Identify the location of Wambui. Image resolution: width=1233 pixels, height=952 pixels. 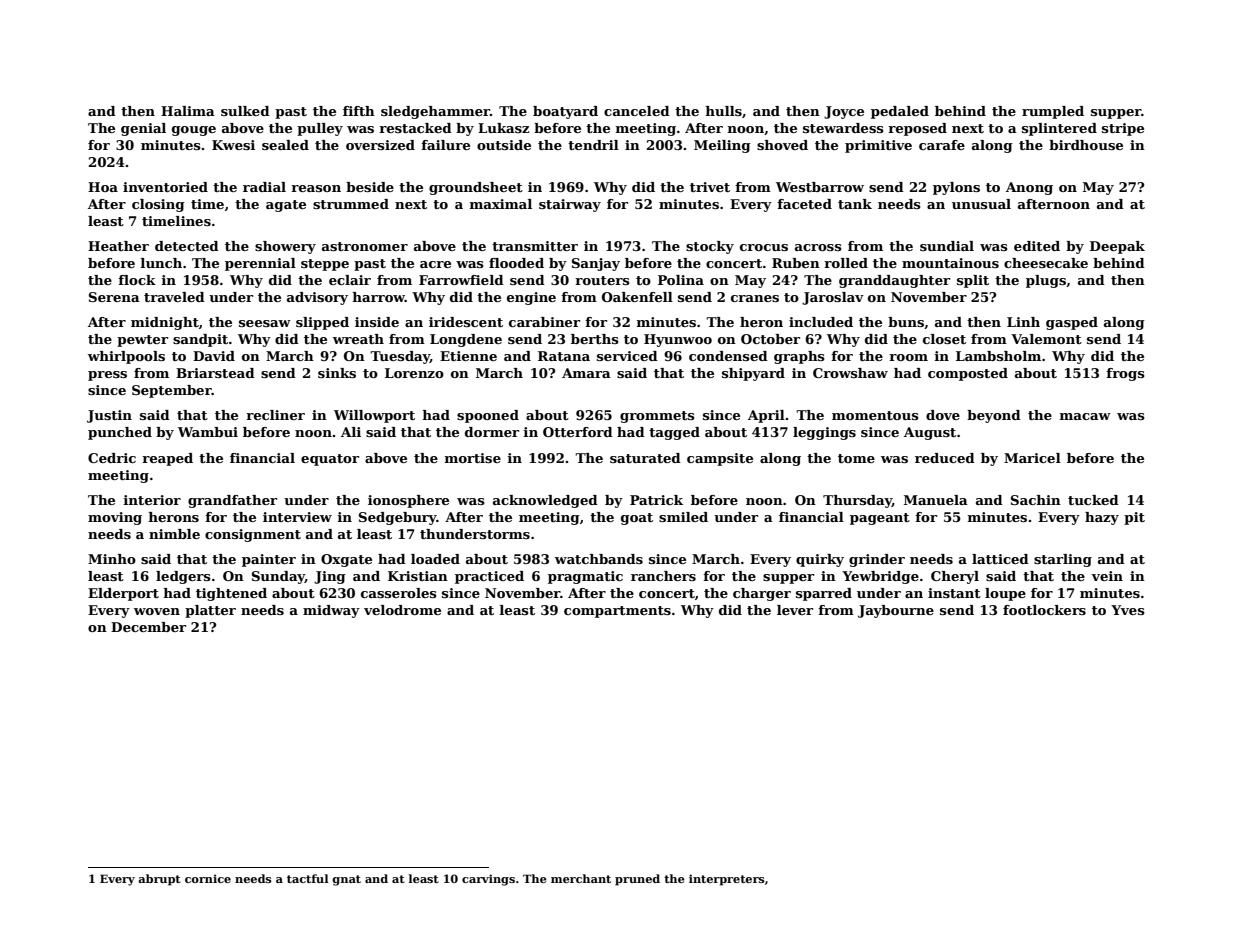
(208, 432).
